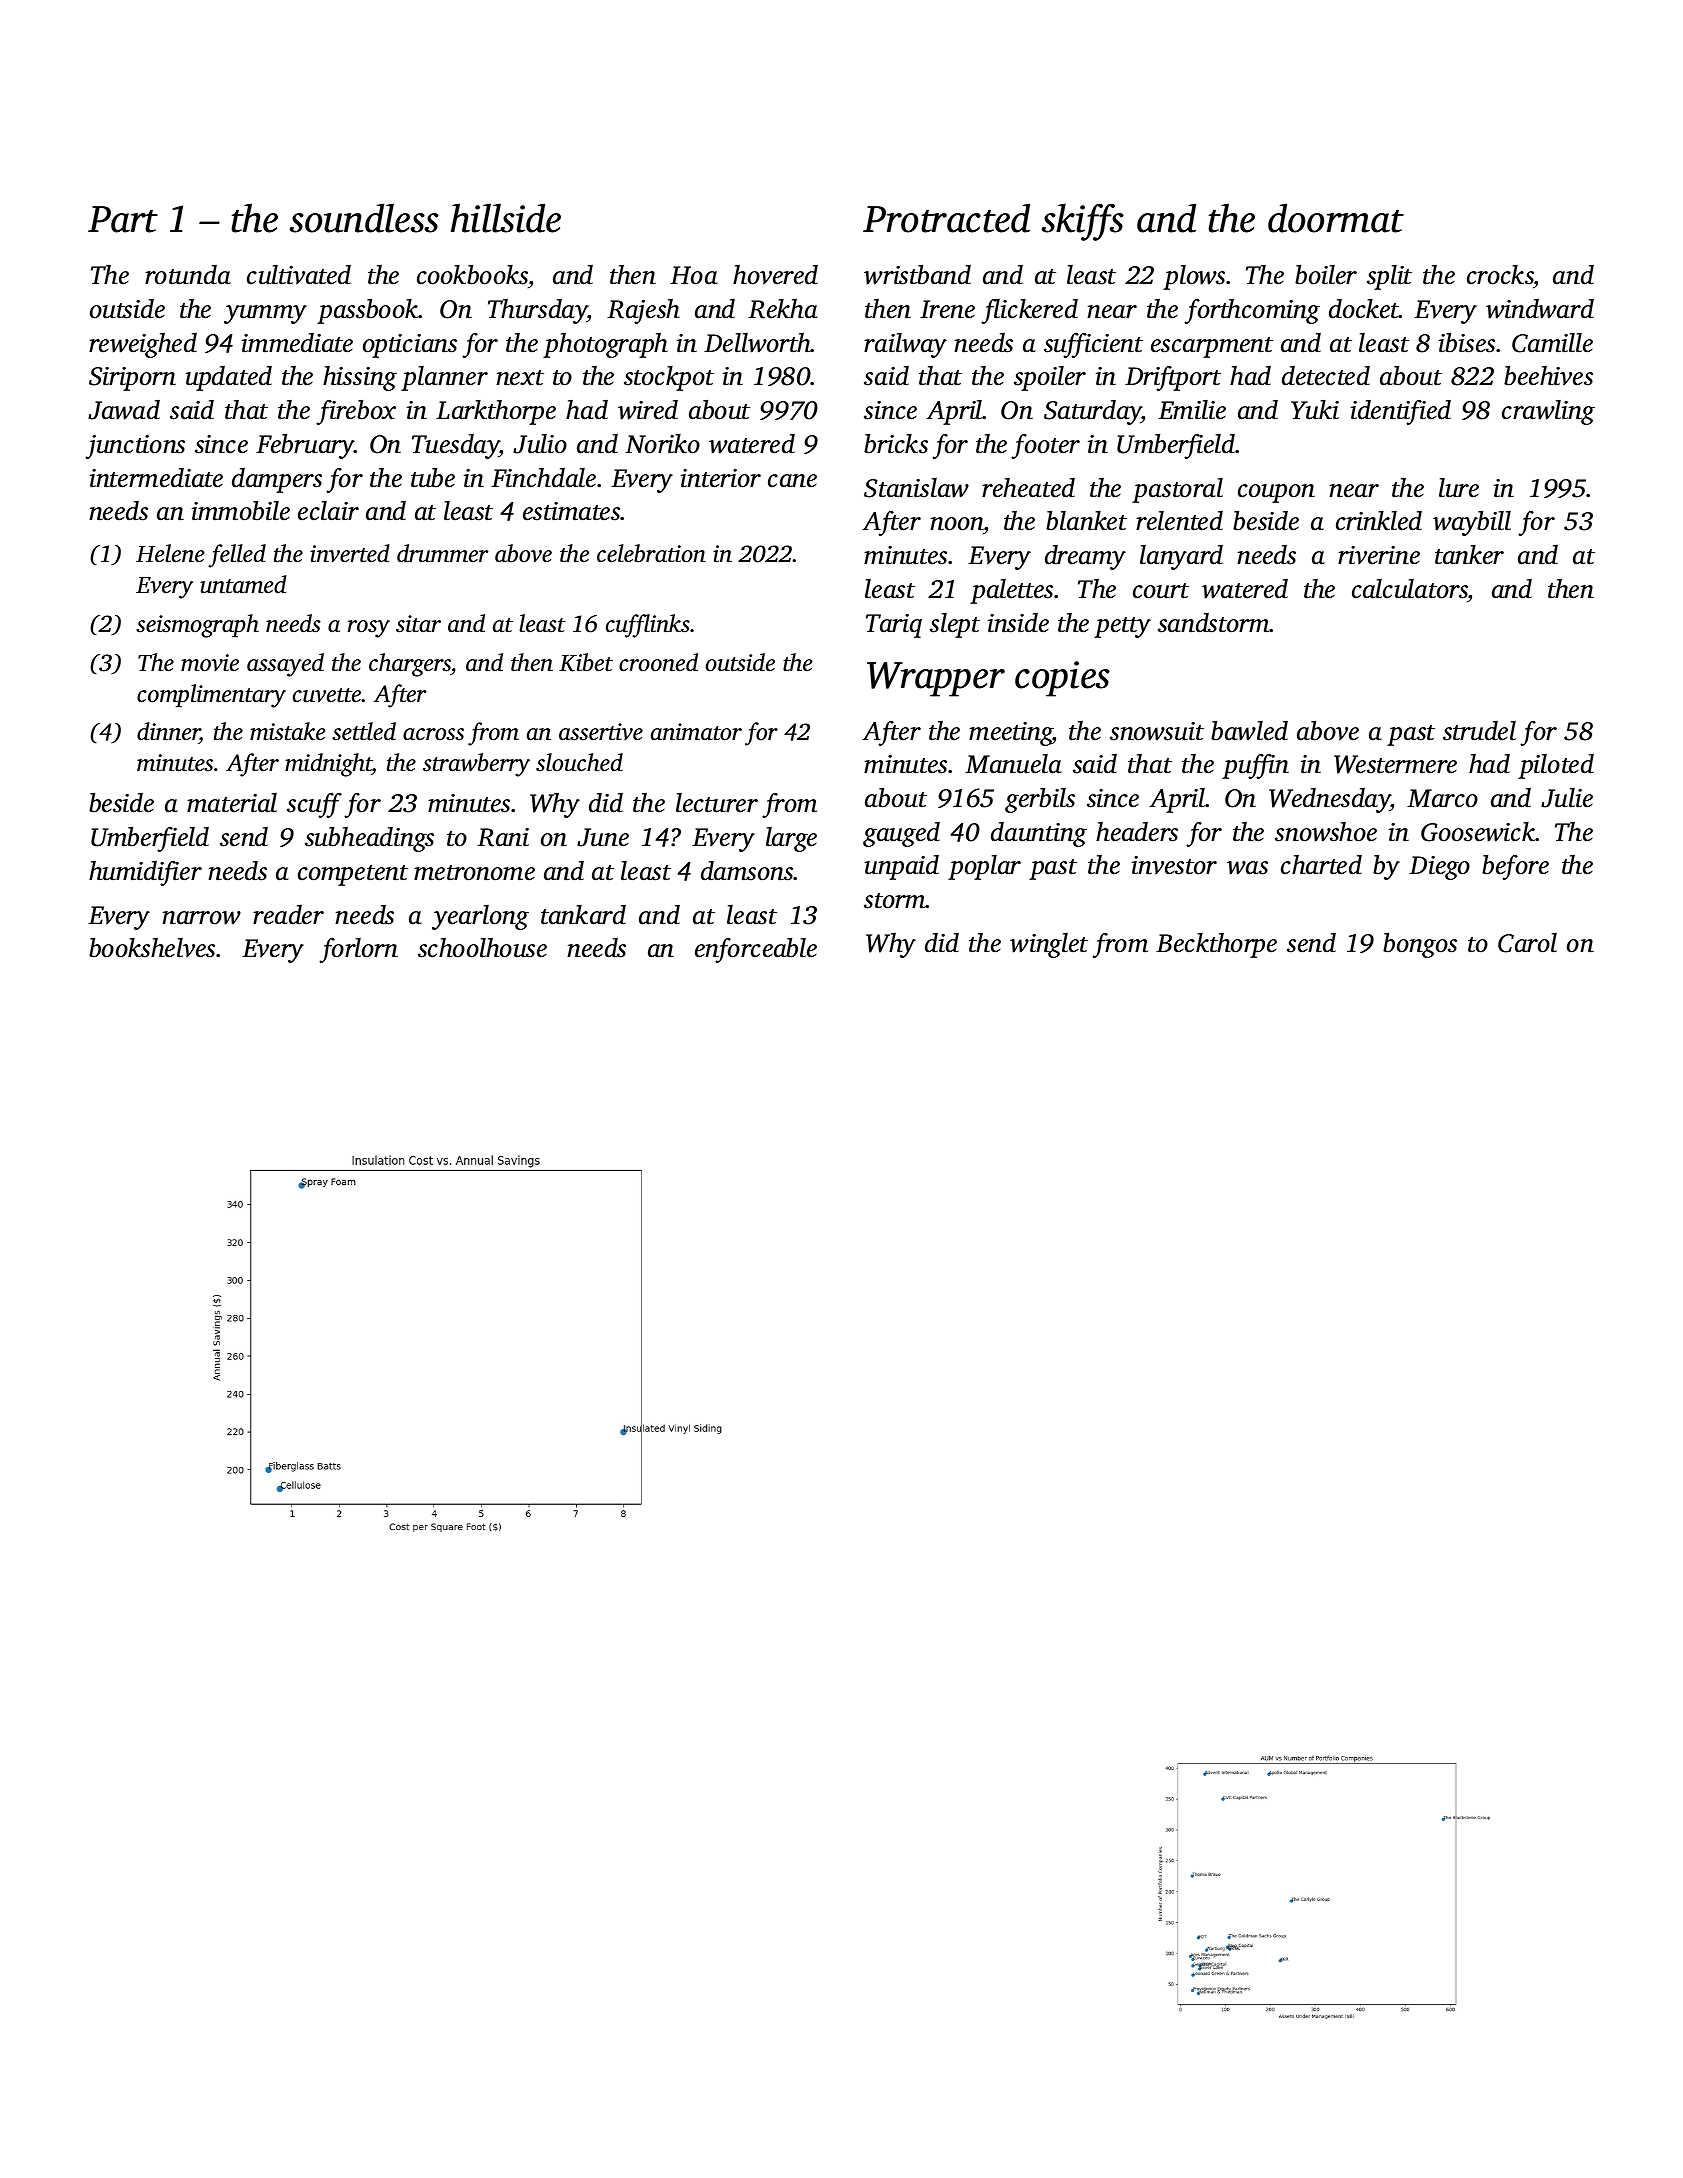  I want to click on boiler, so click(1326, 275).
